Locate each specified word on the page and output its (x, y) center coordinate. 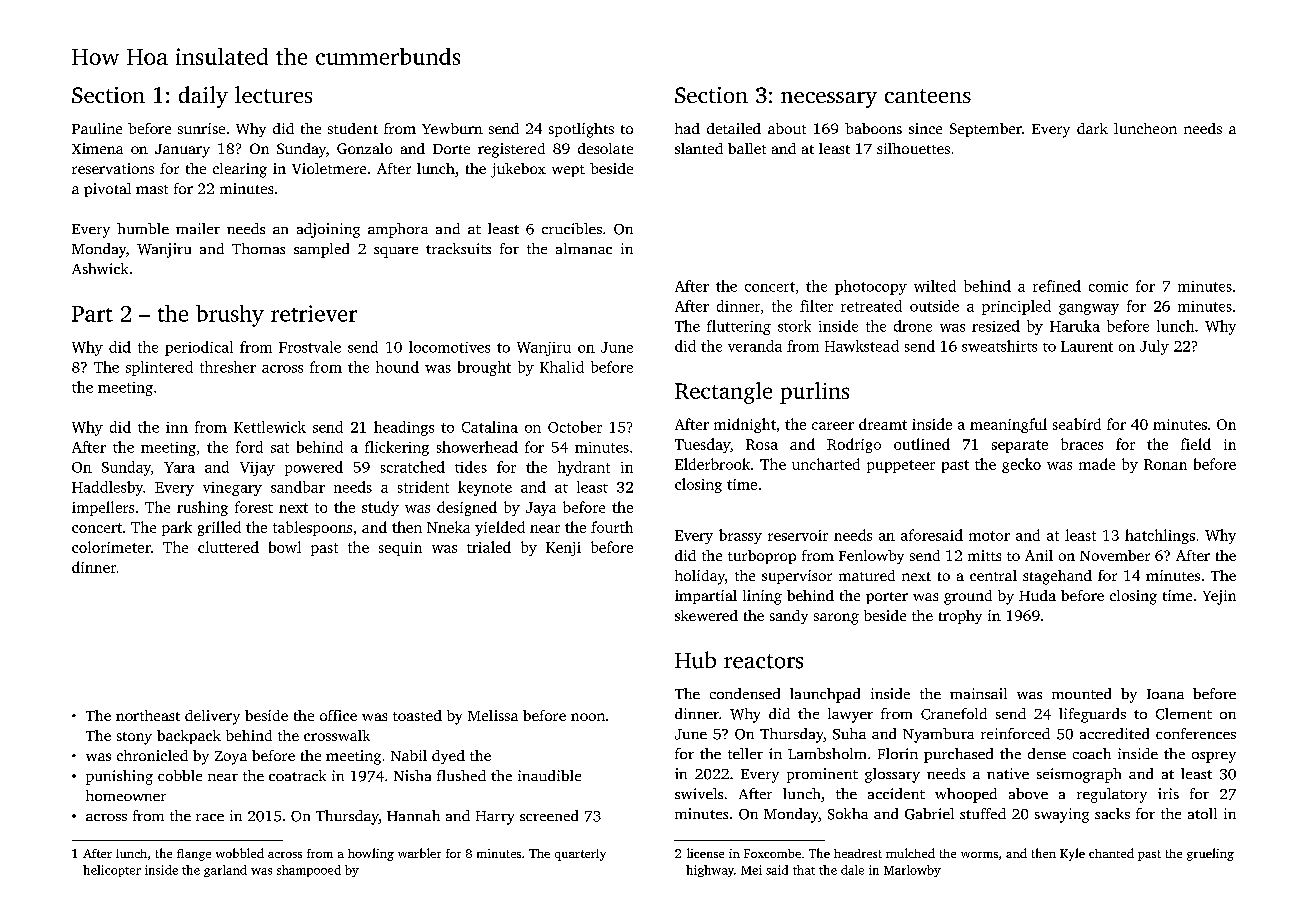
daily (203, 97)
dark (1092, 128)
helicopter (112, 871)
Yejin (1219, 597)
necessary (829, 100)
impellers (103, 508)
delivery (212, 717)
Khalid (562, 367)
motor (989, 536)
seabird (1077, 424)
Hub (695, 660)
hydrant (584, 468)
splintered (159, 368)
